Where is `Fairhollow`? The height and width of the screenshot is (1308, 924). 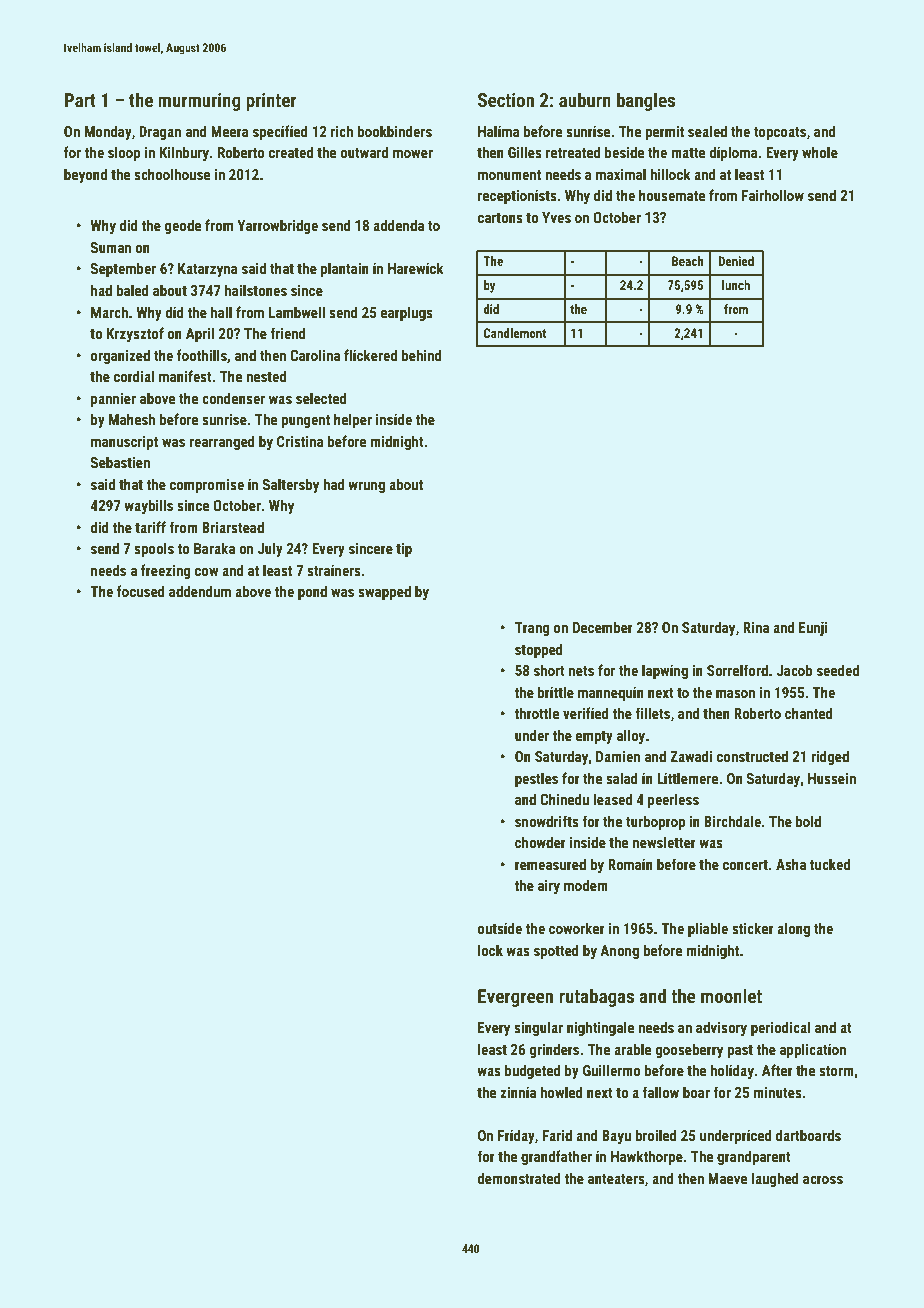 Fairhollow is located at coordinates (773, 195).
